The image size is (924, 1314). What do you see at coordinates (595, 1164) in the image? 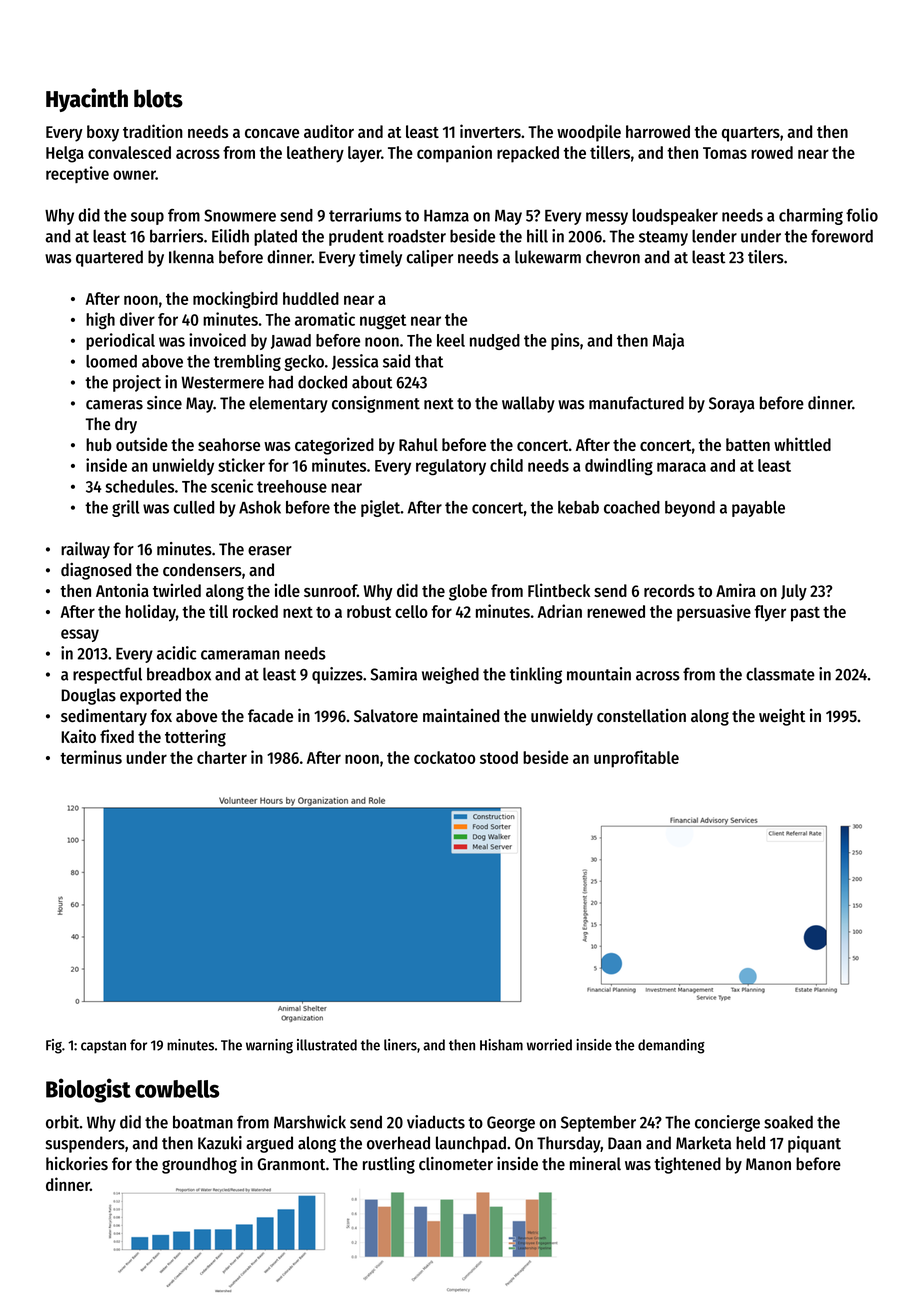
I see `mineral` at bounding box center [595, 1164].
